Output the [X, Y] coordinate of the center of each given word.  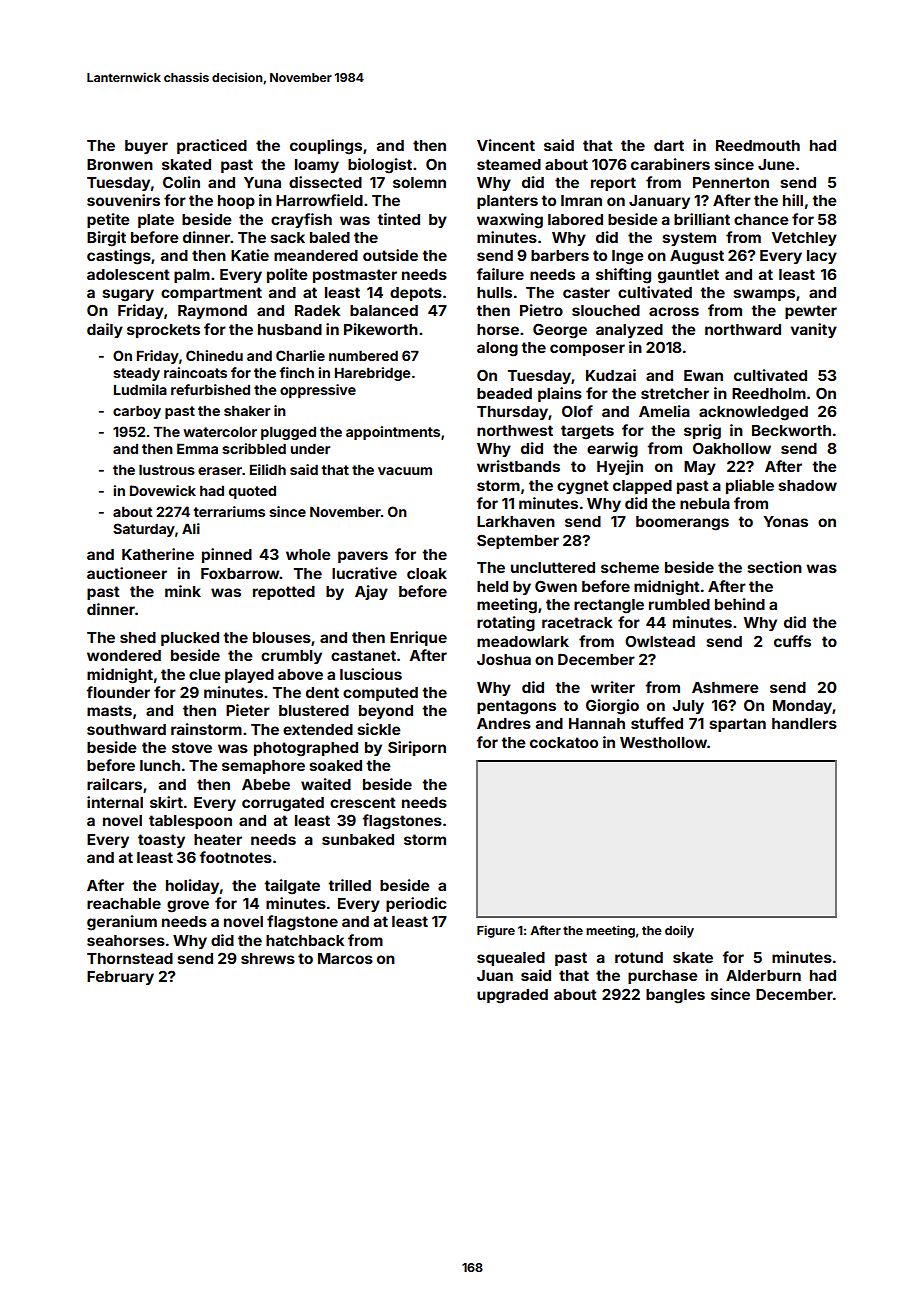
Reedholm [769, 393]
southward [126, 729]
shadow [808, 485]
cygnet [583, 487]
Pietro [541, 310]
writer [613, 687]
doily [679, 931]
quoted [252, 492]
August [697, 257]
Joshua [504, 659]
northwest [515, 430]
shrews [268, 958]
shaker [247, 410]
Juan [495, 975]
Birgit [106, 239]
